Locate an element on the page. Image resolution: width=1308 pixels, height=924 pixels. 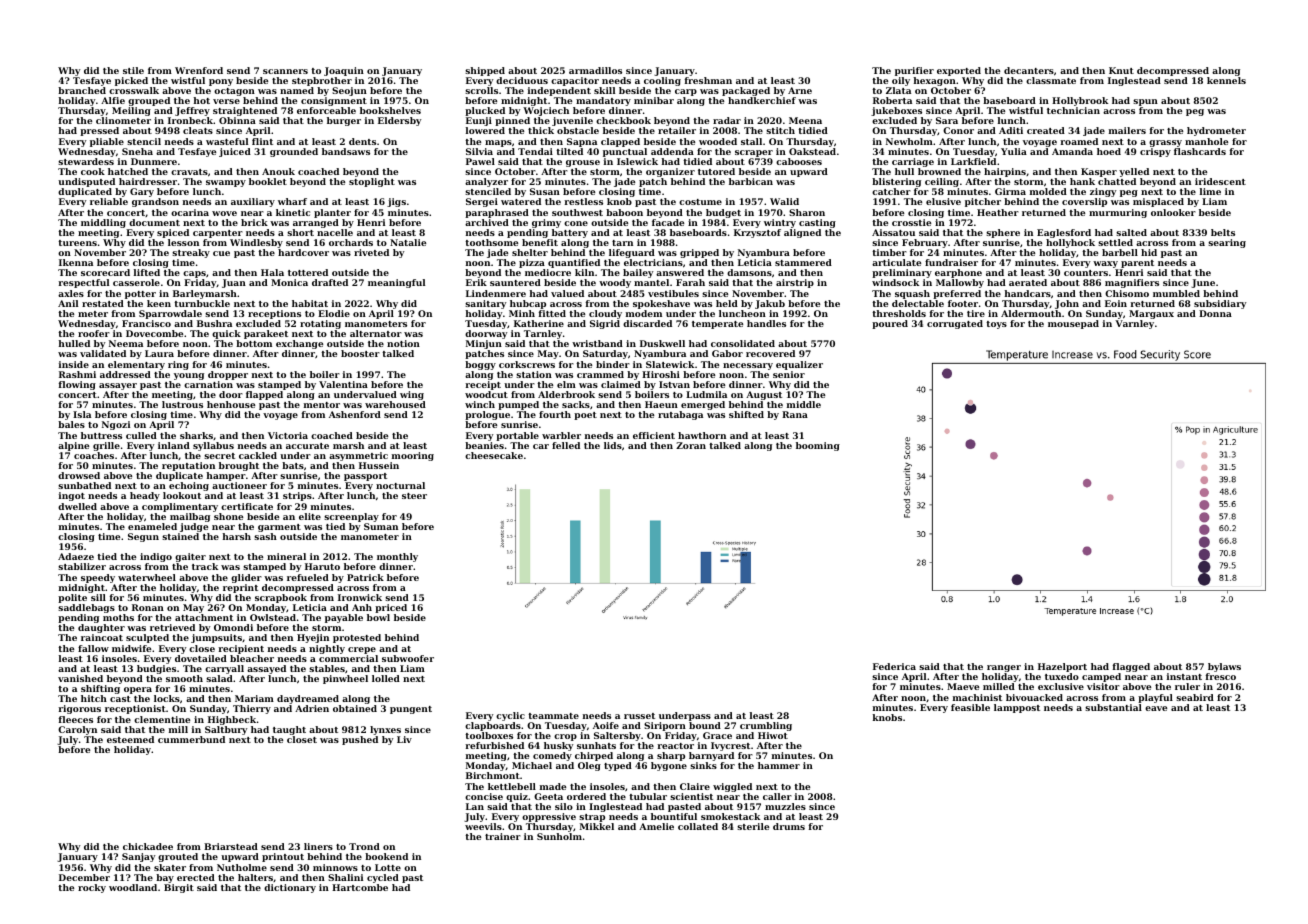
feasible is located at coordinates (970, 707).
